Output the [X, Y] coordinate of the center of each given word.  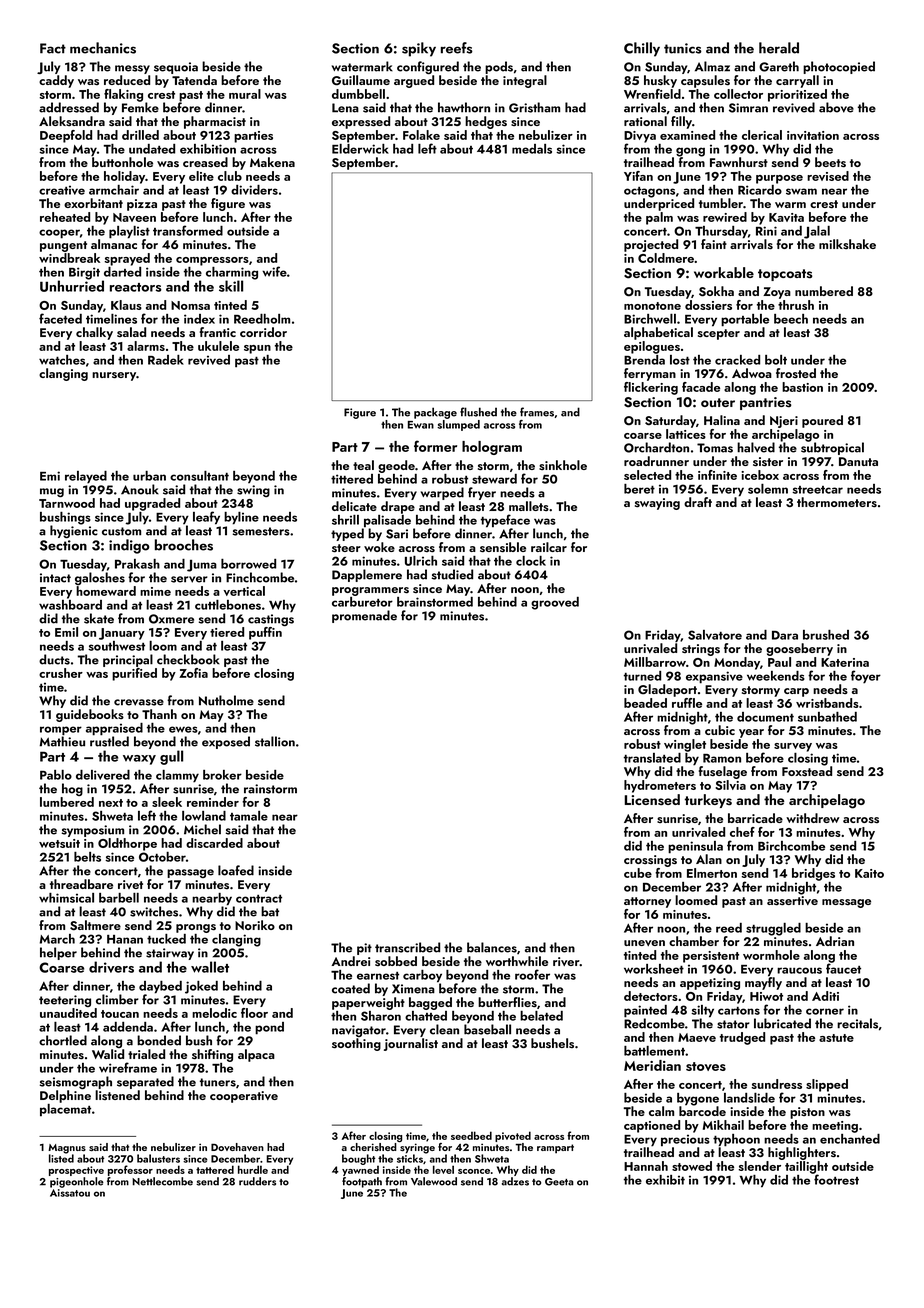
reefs [457, 48]
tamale [249, 816]
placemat [65, 1110]
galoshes [100, 578]
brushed [826, 635]
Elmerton [712, 873]
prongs [196, 928]
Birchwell [650, 319]
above [836, 107]
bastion [802, 387]
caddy [56, 81]
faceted [60, 318]
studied [452, 574]
